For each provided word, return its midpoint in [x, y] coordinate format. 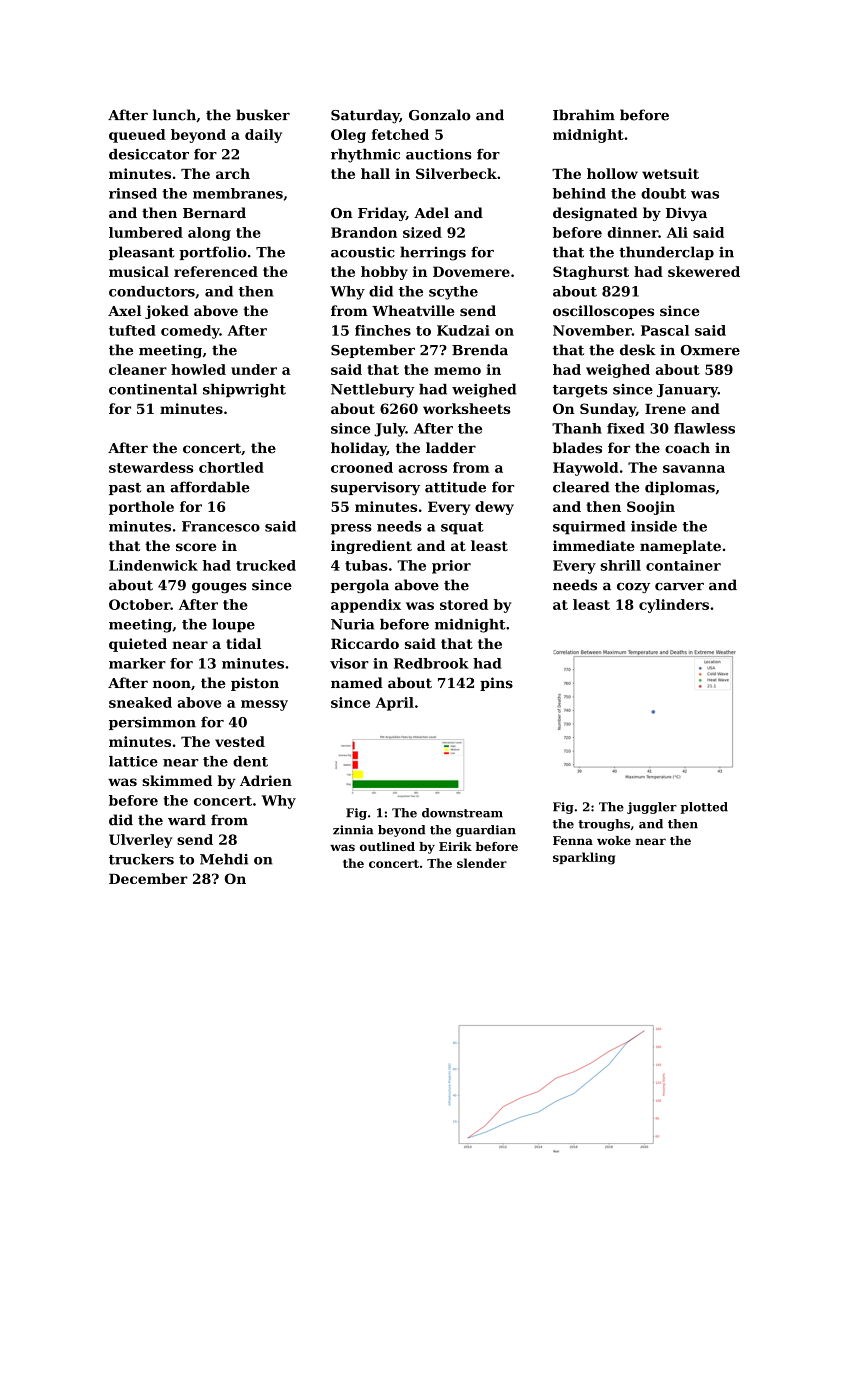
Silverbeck [456, 173]
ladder [451, 448]
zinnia [353, 830]
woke [614, 840]
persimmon [152, 723]
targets [580, 391]
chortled [231, 467]
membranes [238, 193]
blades [577, 448]
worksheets [467, 408]
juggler [652, 808]
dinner [632, 232]
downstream [462, 813]
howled [198, 369]
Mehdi [224, 859]
